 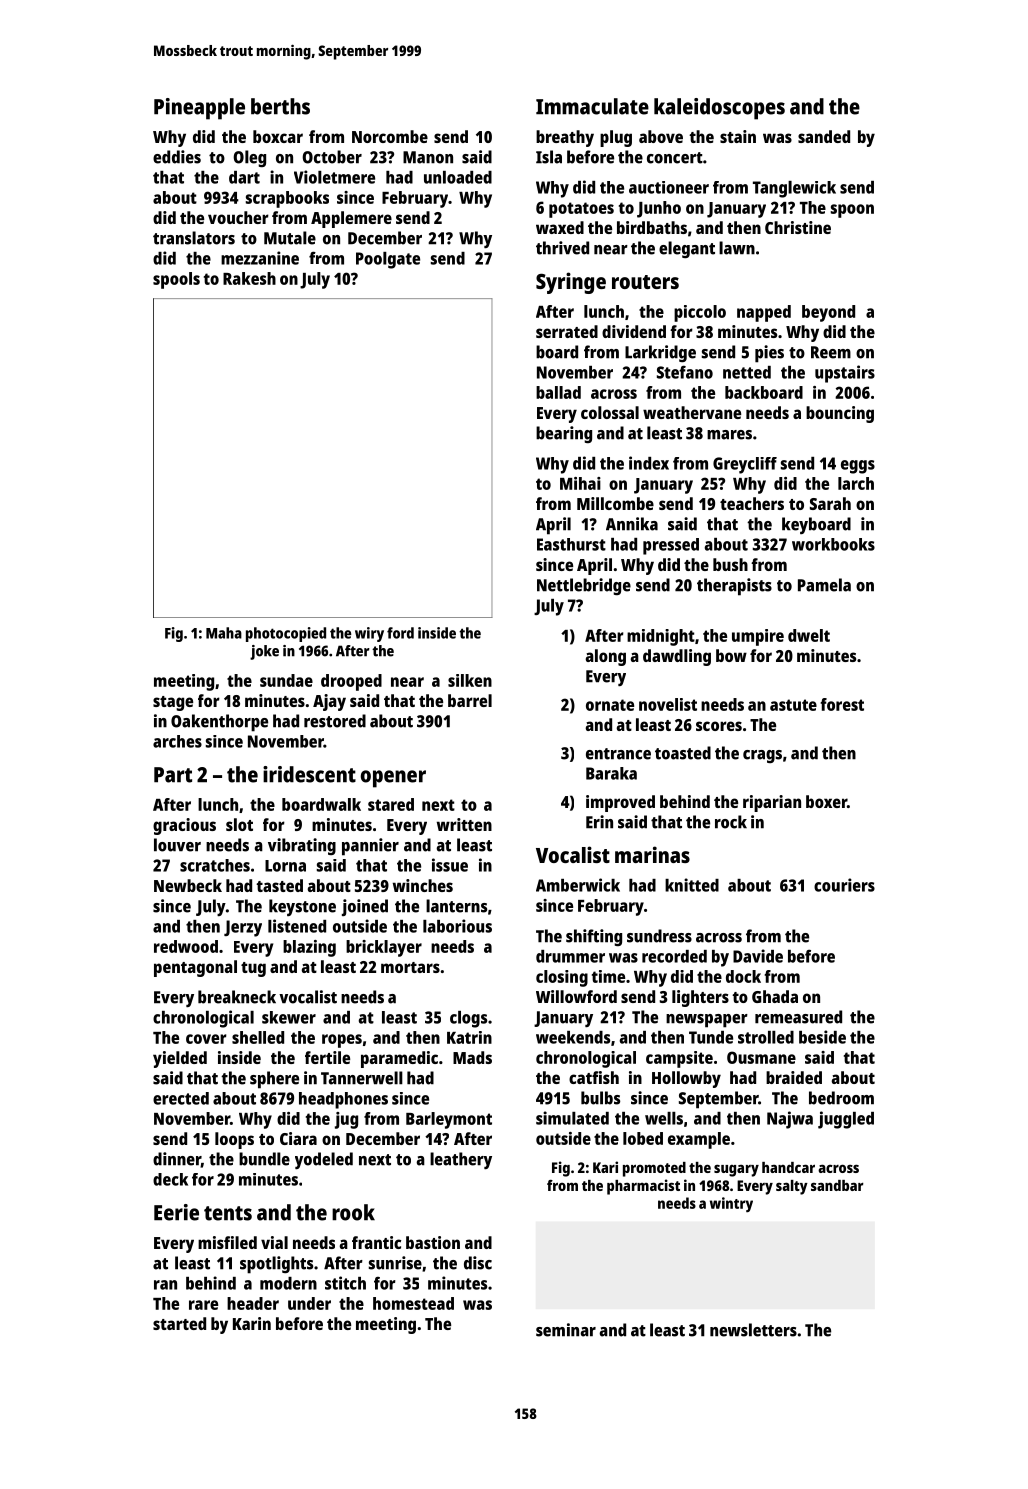 I want to click on bastion, so click(x=433, y=1242).
